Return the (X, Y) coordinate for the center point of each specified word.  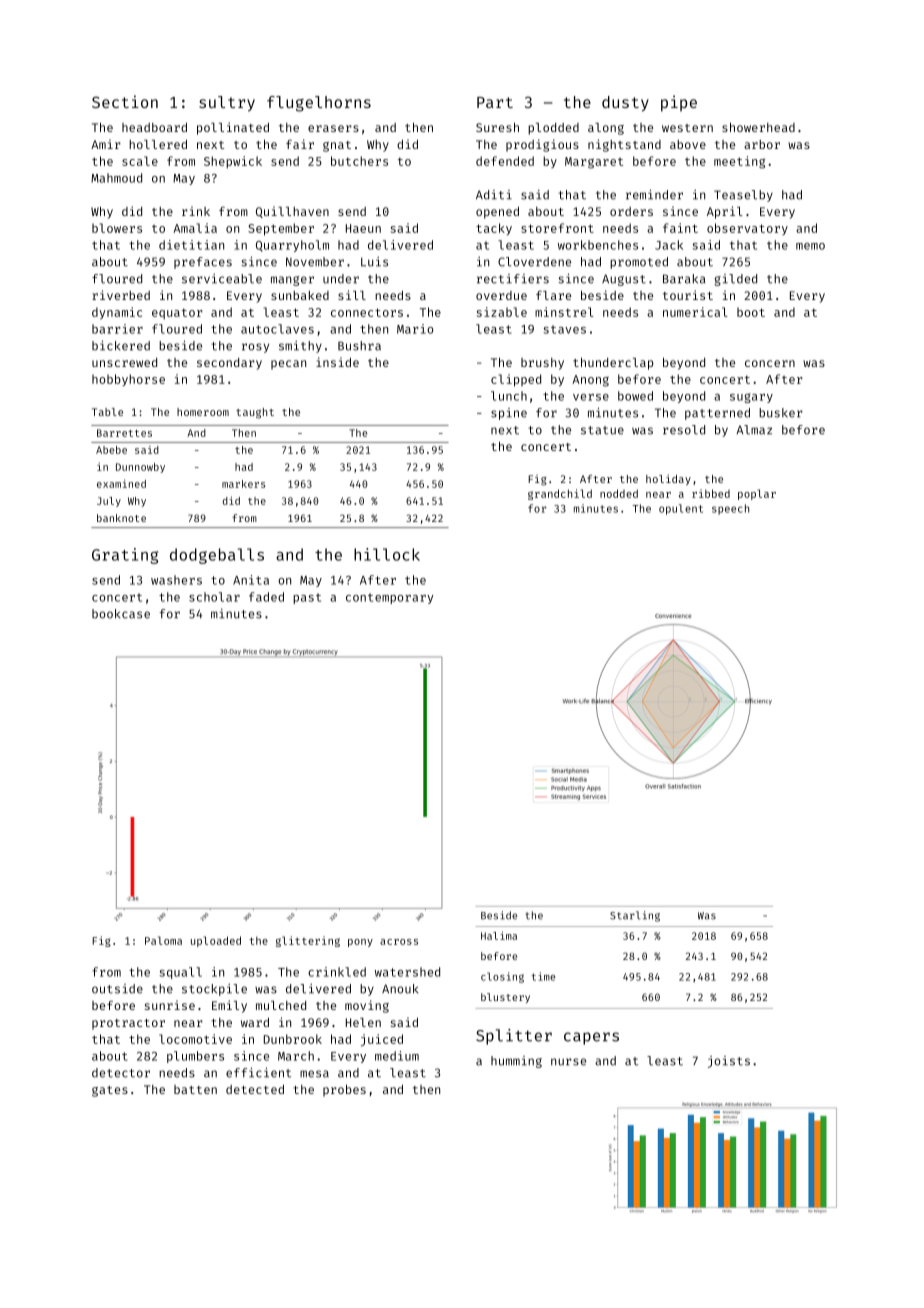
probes (344, 1091)
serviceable (222, 279)
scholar (214, 597)
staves (564, 329)
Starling (635, 916)
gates (110, 1091)
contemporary (389, 598)
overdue (501, 295)
